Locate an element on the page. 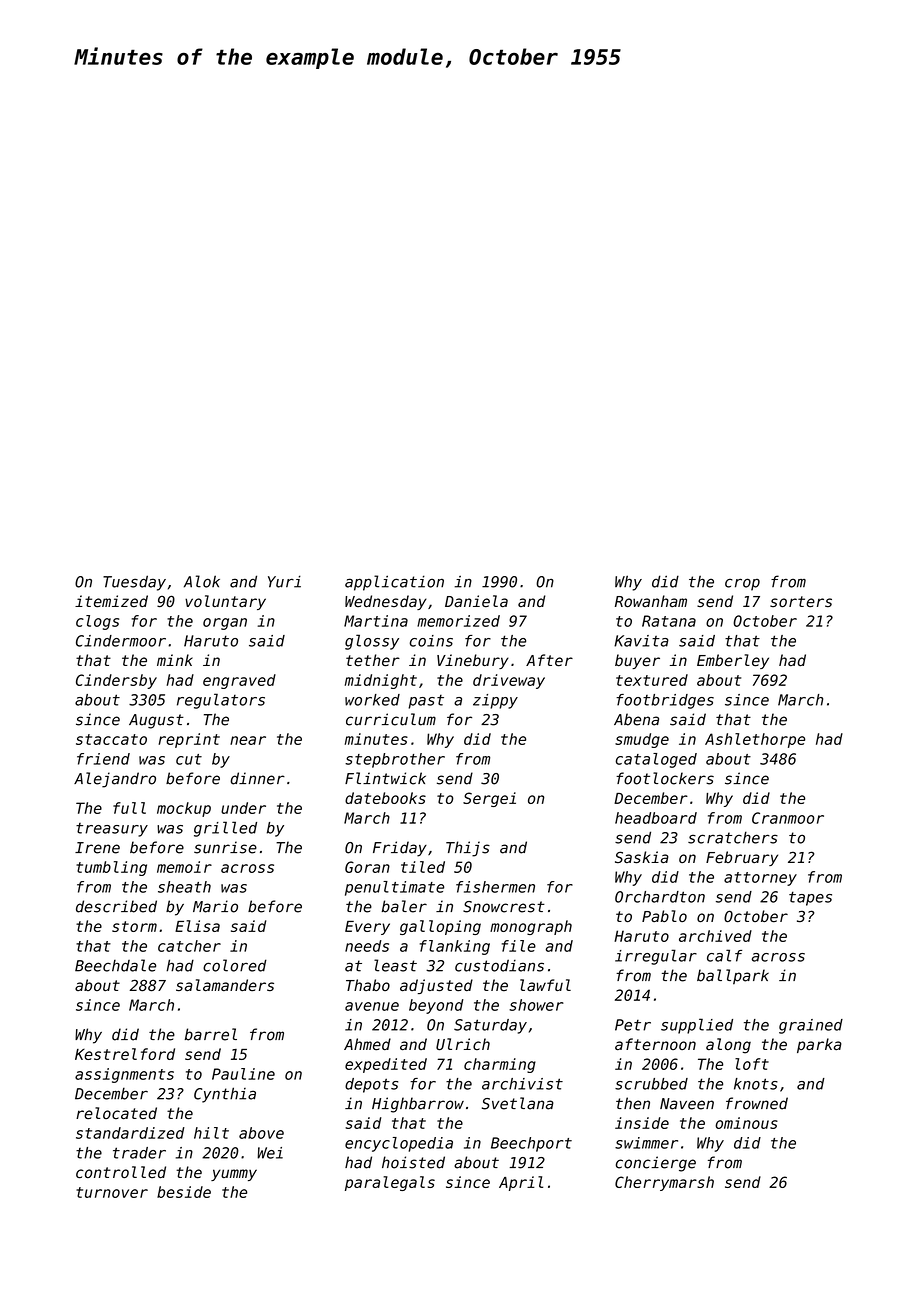 This page has width=924, height=1308. Ashlethorpe is located at coordinates (755, 740).
